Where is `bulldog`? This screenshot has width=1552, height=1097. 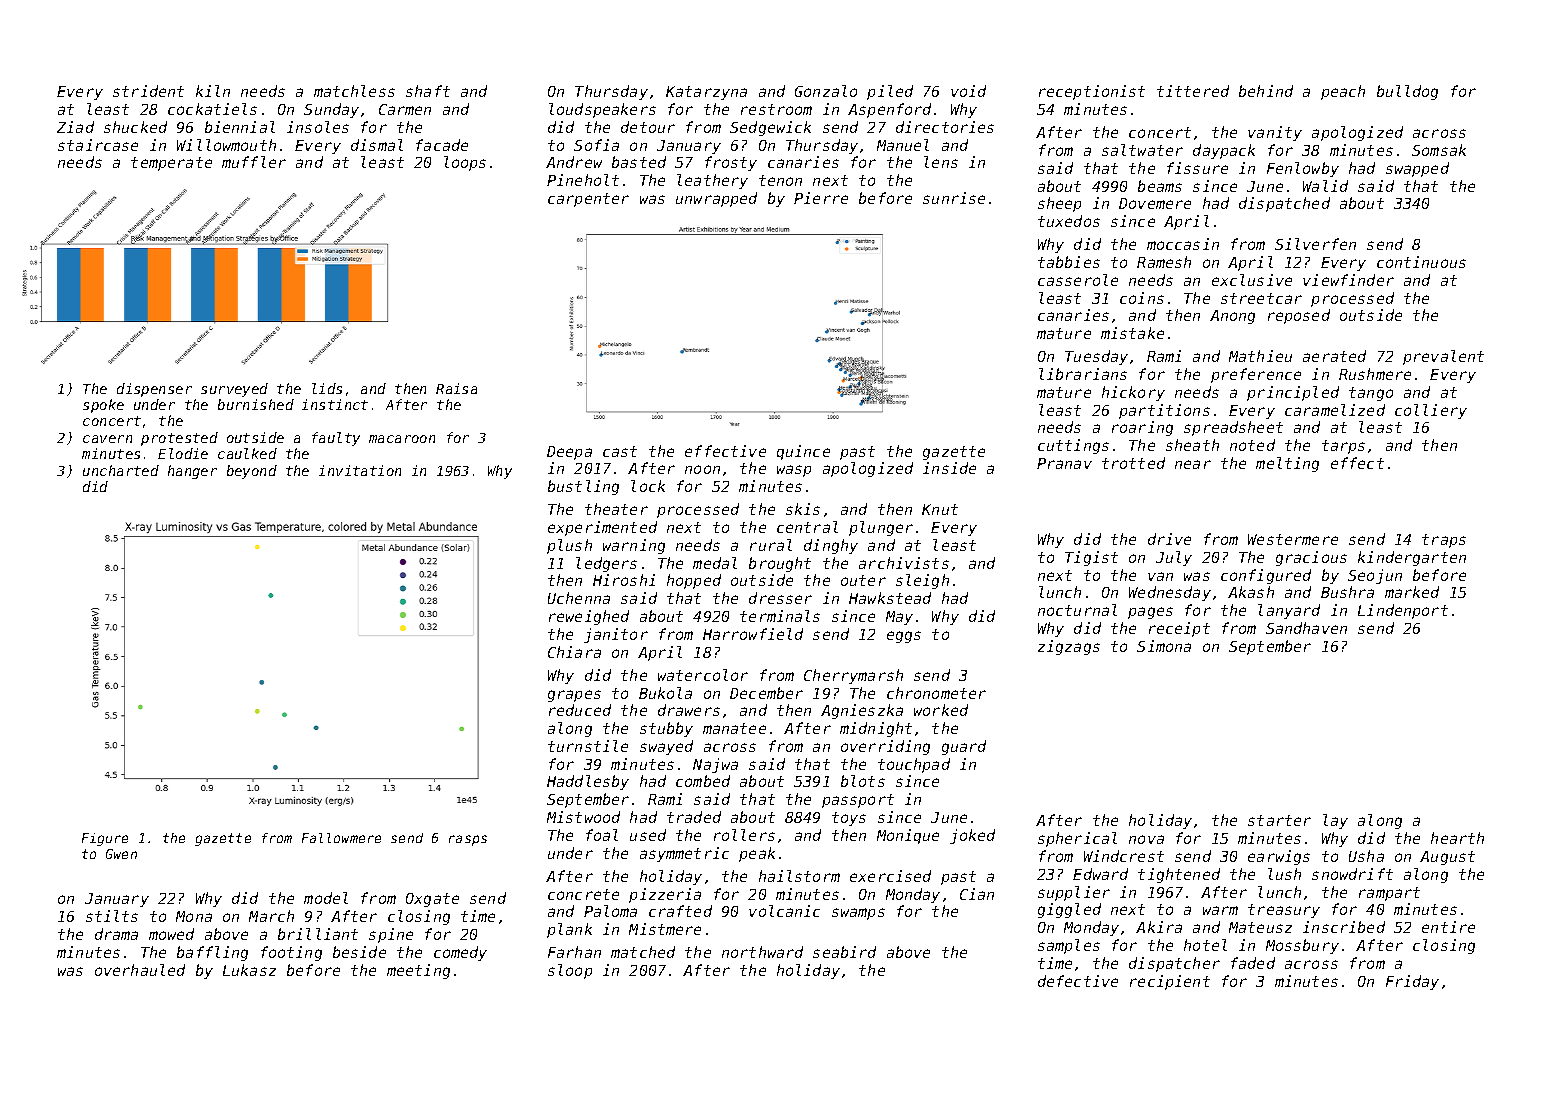
bulldog is located at coordinates (1407, 92).
